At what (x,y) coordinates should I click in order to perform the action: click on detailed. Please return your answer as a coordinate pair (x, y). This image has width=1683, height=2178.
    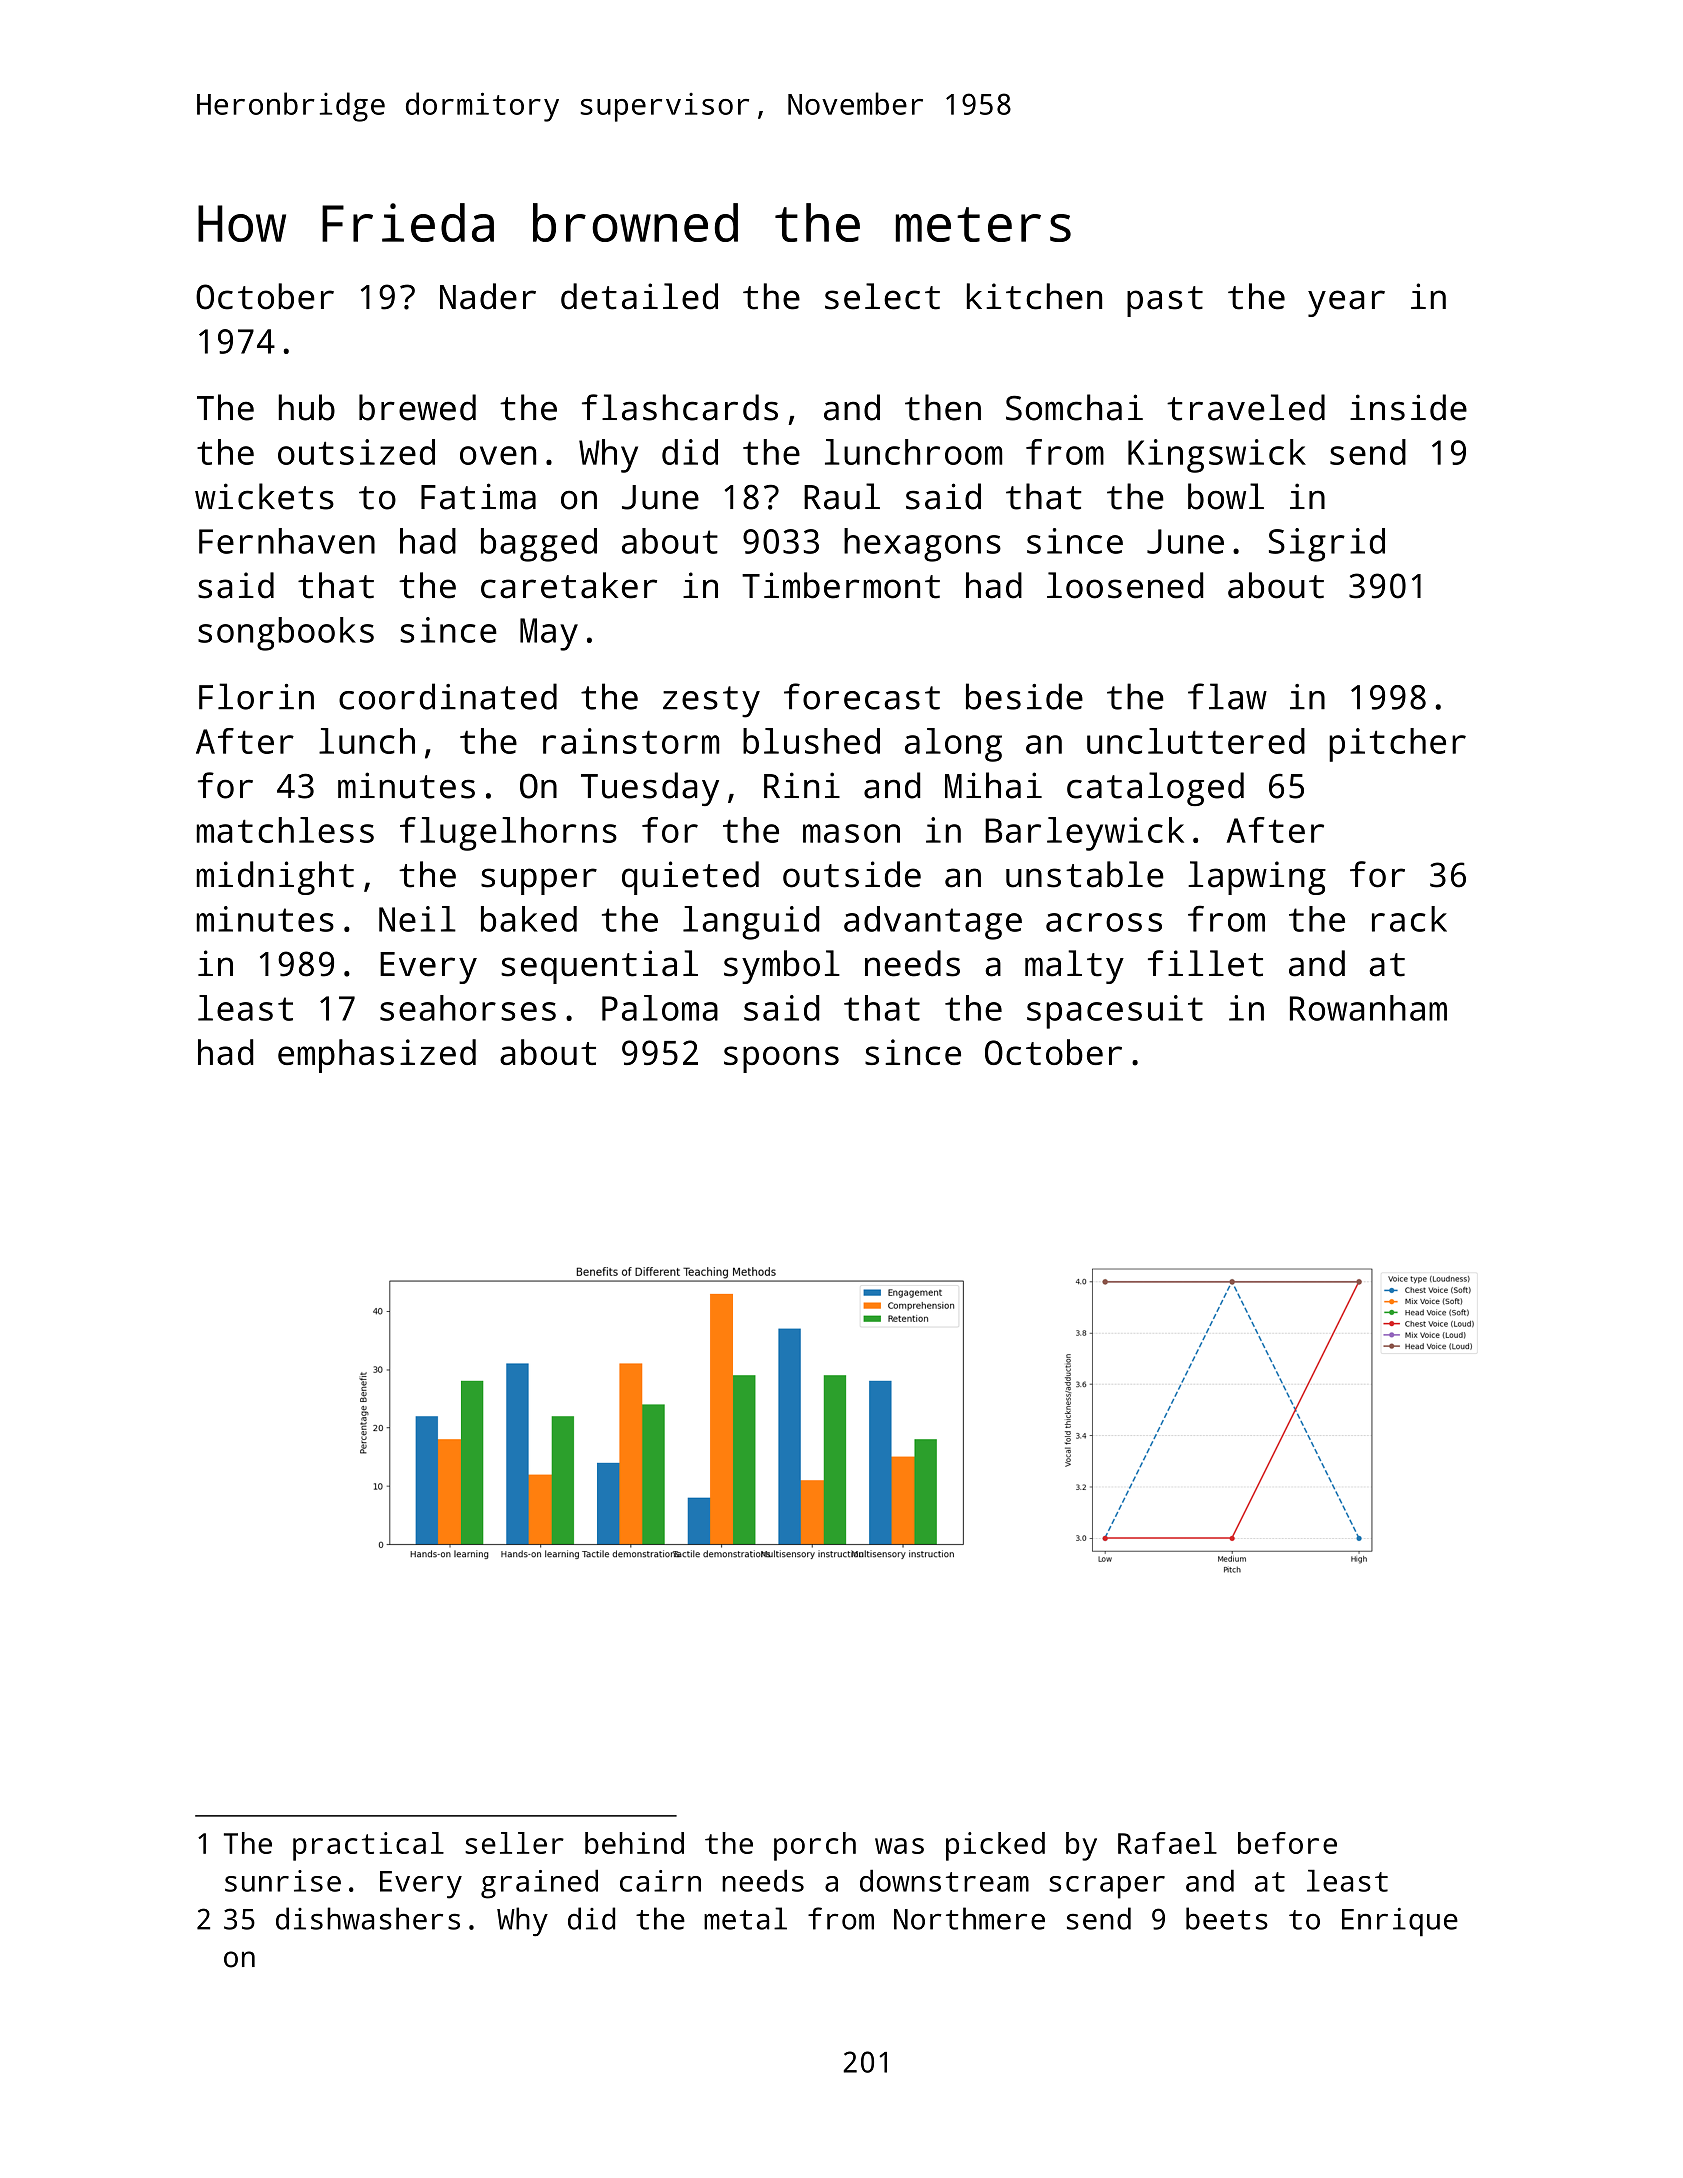
    Looking at the image, I should click on (639, 296).
